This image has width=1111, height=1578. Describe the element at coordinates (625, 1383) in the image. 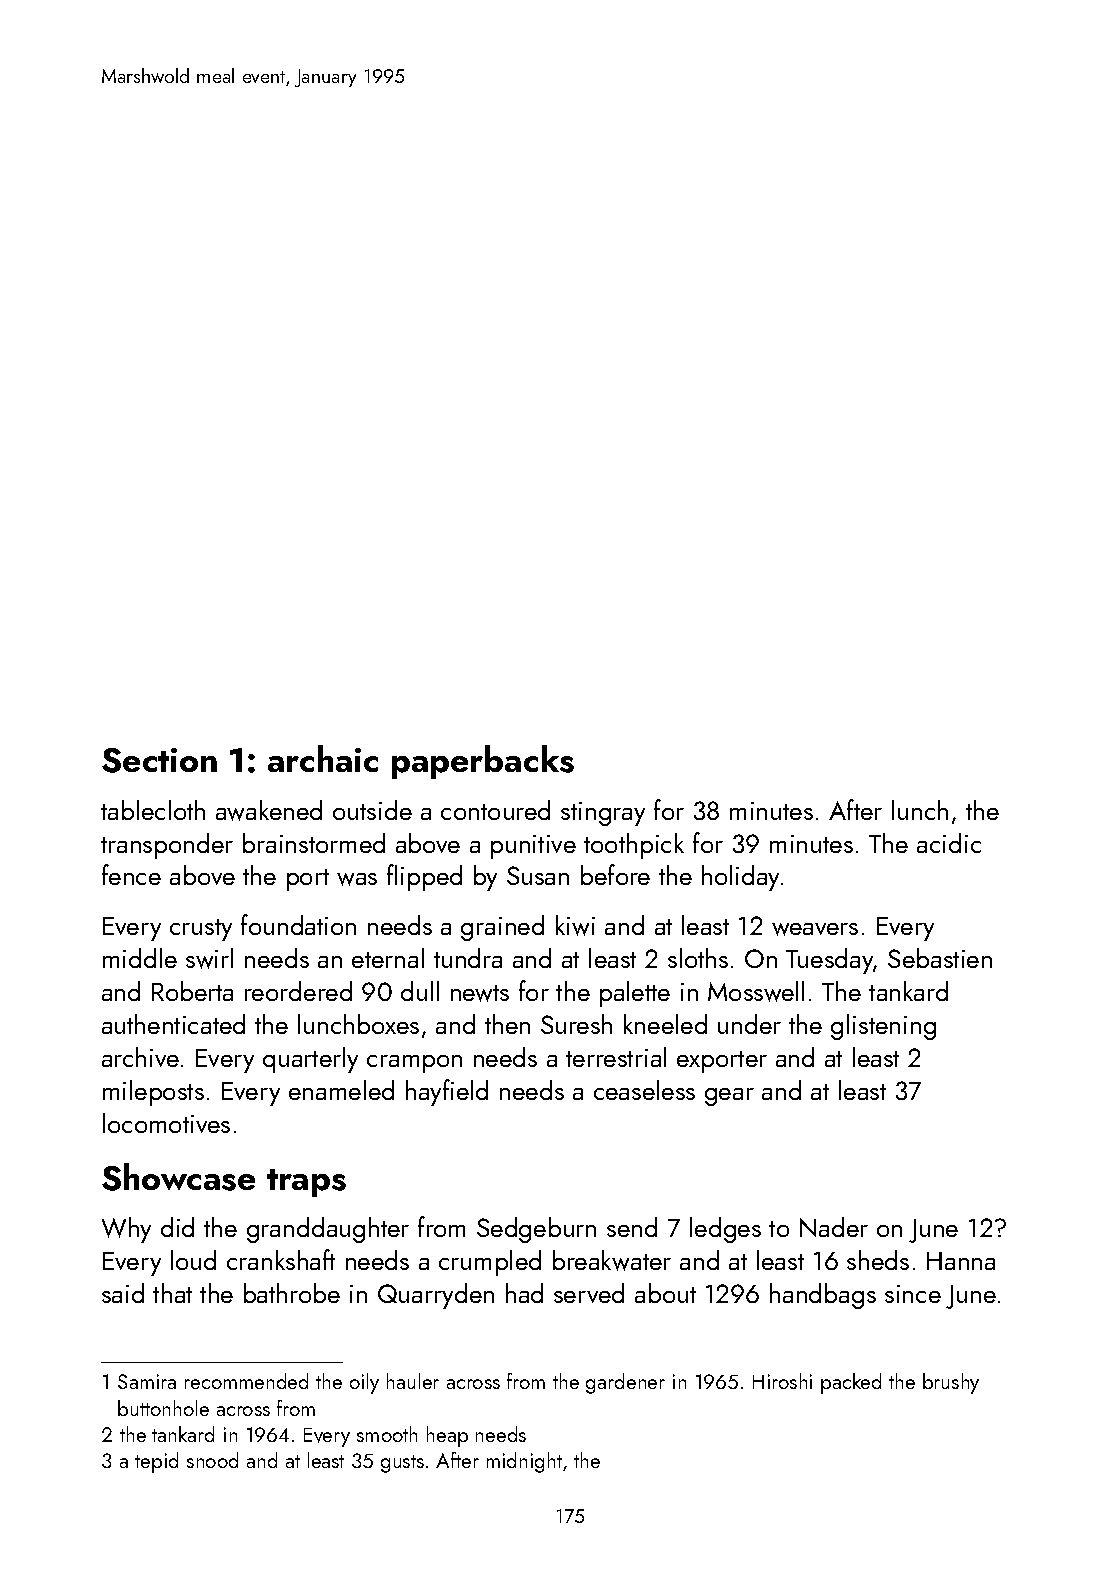

I see `gardener` at that location.
